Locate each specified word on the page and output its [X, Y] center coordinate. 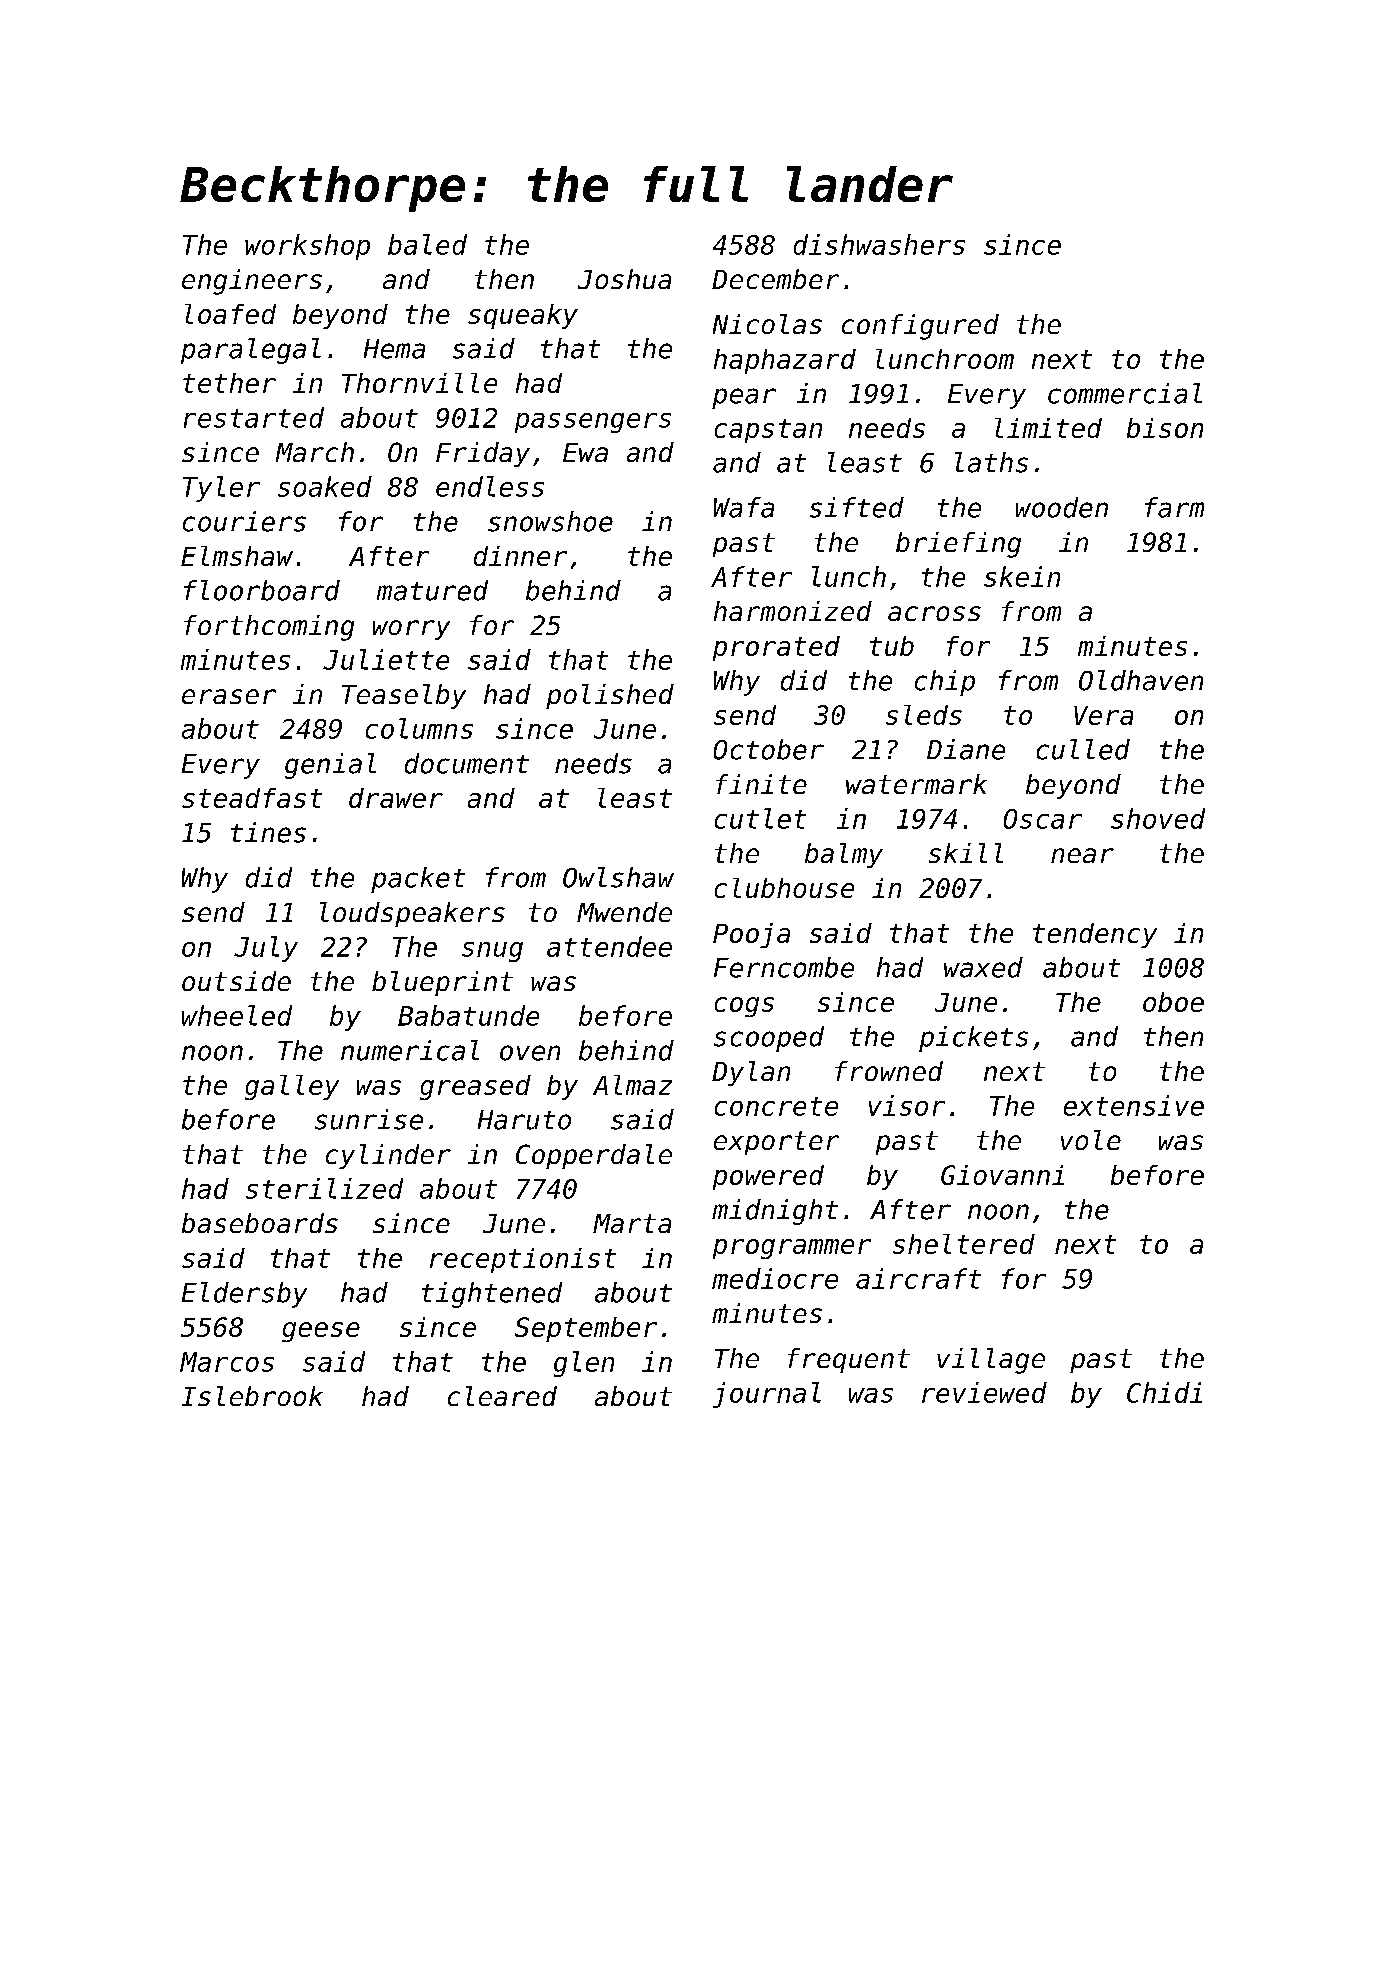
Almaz [632, 1085]
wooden [1062, 507]
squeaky [523, 316]
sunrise [369, 1119]
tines [268, 832]
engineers [252, 282]
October [769, 749]
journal [767, 1395]
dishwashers [879, 244]
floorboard [262, 590]
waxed [983, 967]
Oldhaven [1141, 680]
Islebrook [252, 1396]
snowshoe [550, 521]
